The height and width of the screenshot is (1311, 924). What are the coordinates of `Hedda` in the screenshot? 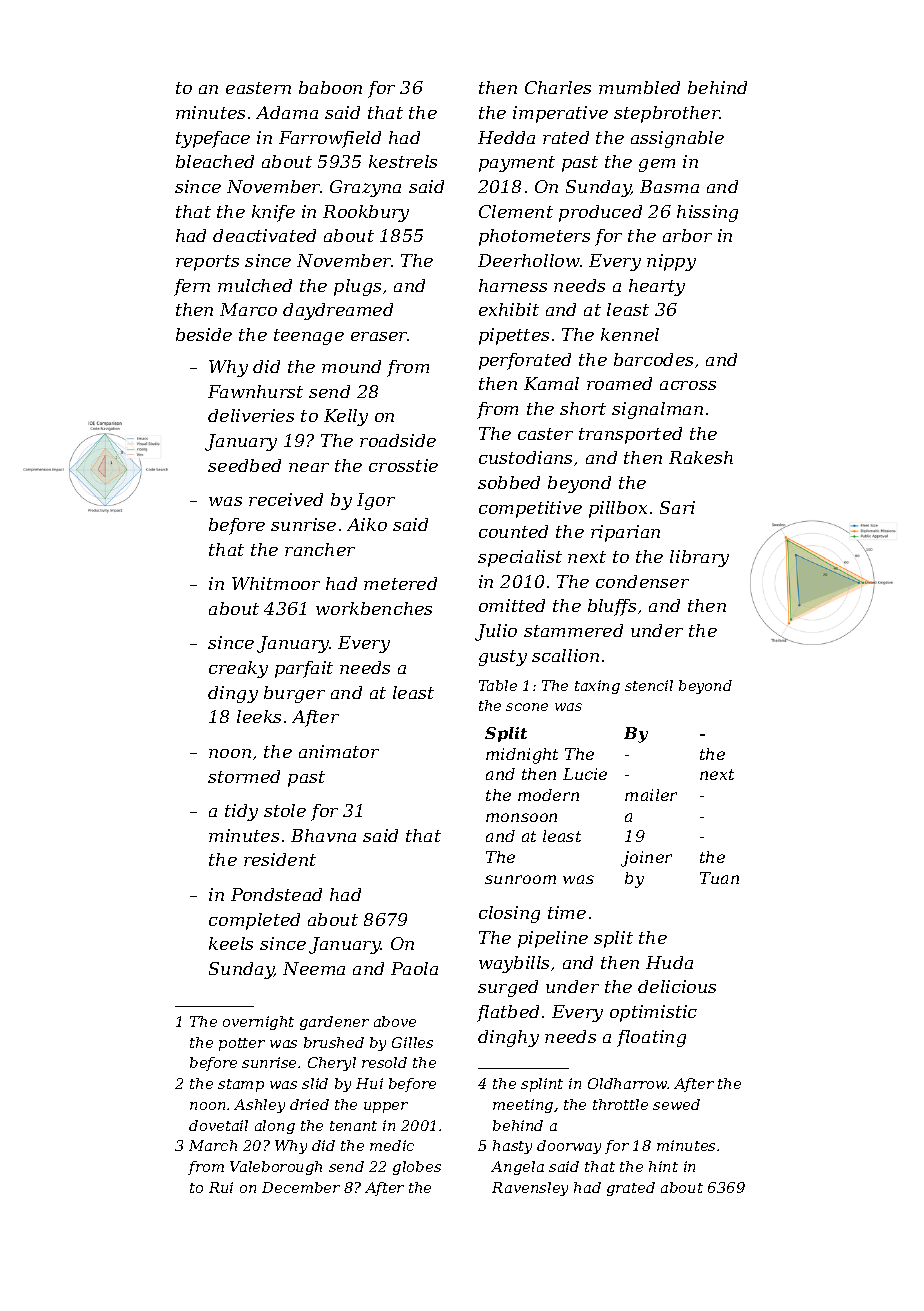 It's located at (506, 137).
